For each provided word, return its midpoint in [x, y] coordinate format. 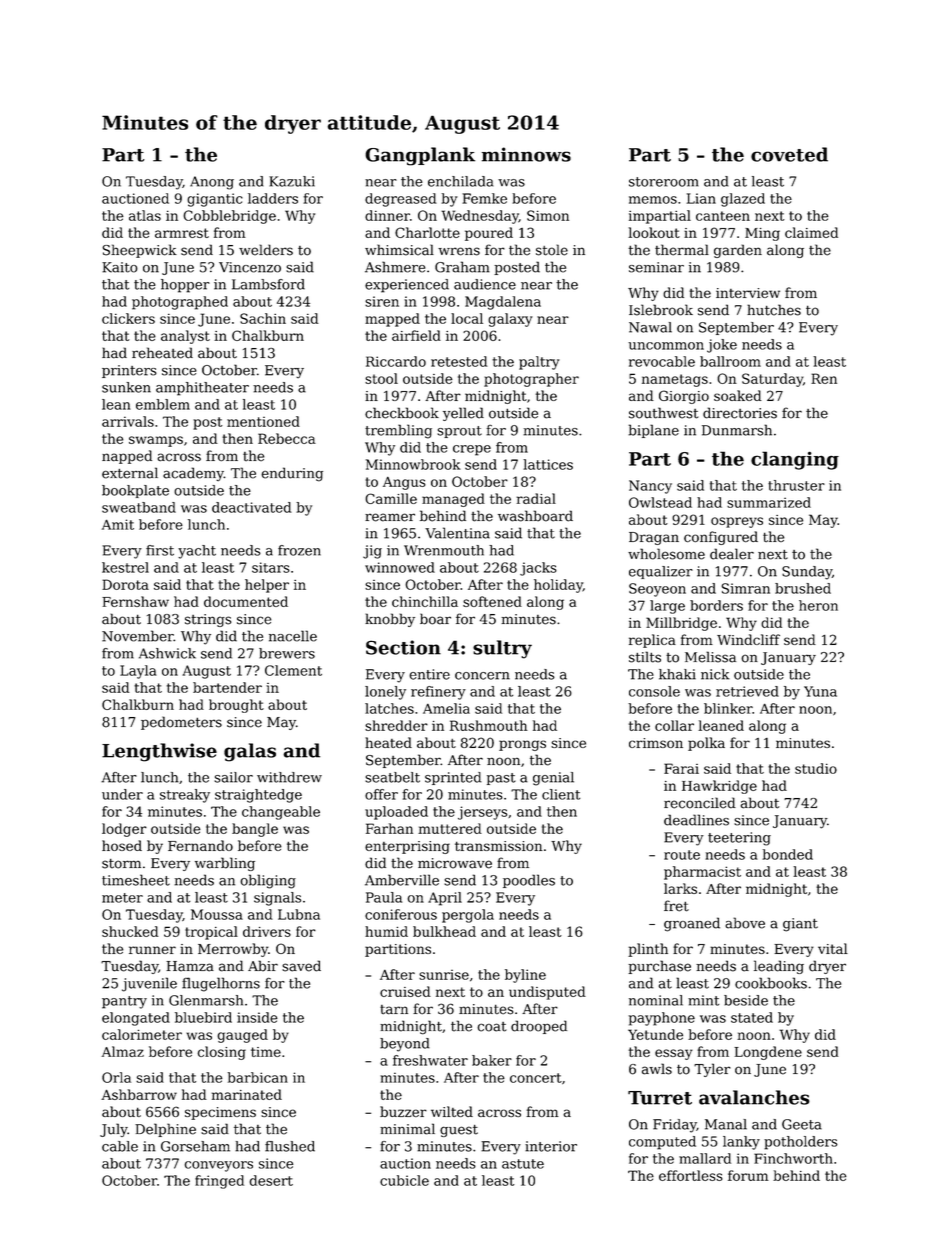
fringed [219, 1182]
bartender [227, 687]
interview [748, 293]
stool [381, 378]
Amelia [446, 708]
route [682, 855]
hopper [185, 286]
